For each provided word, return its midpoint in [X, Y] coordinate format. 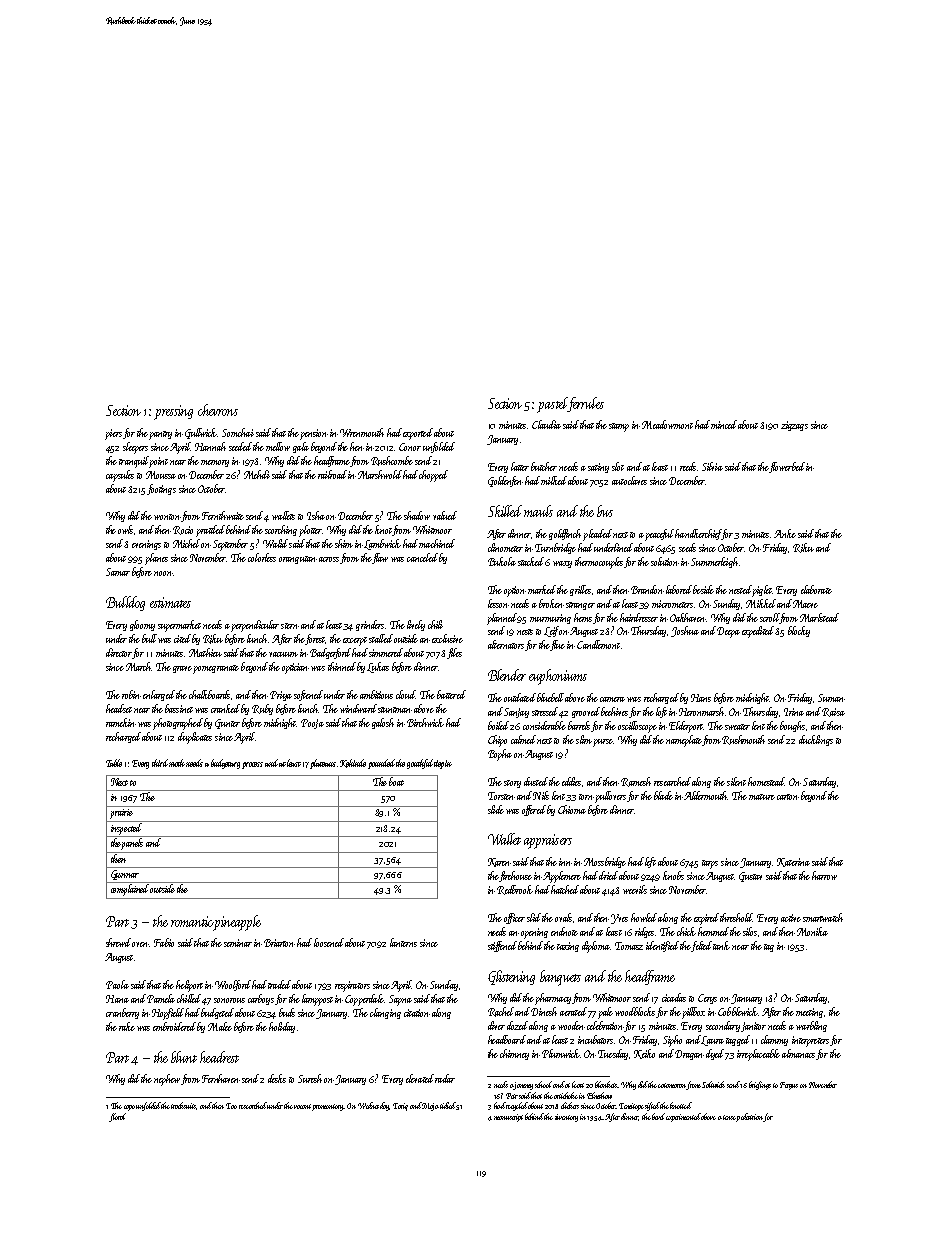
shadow [417, 515]
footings [161, 489]
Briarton [279, 943]
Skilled [505, 511]
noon [163, 573]
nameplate [684, 741]
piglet [762, 591]
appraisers [548, 841]
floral [117, 1117]
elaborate [816, 589]
